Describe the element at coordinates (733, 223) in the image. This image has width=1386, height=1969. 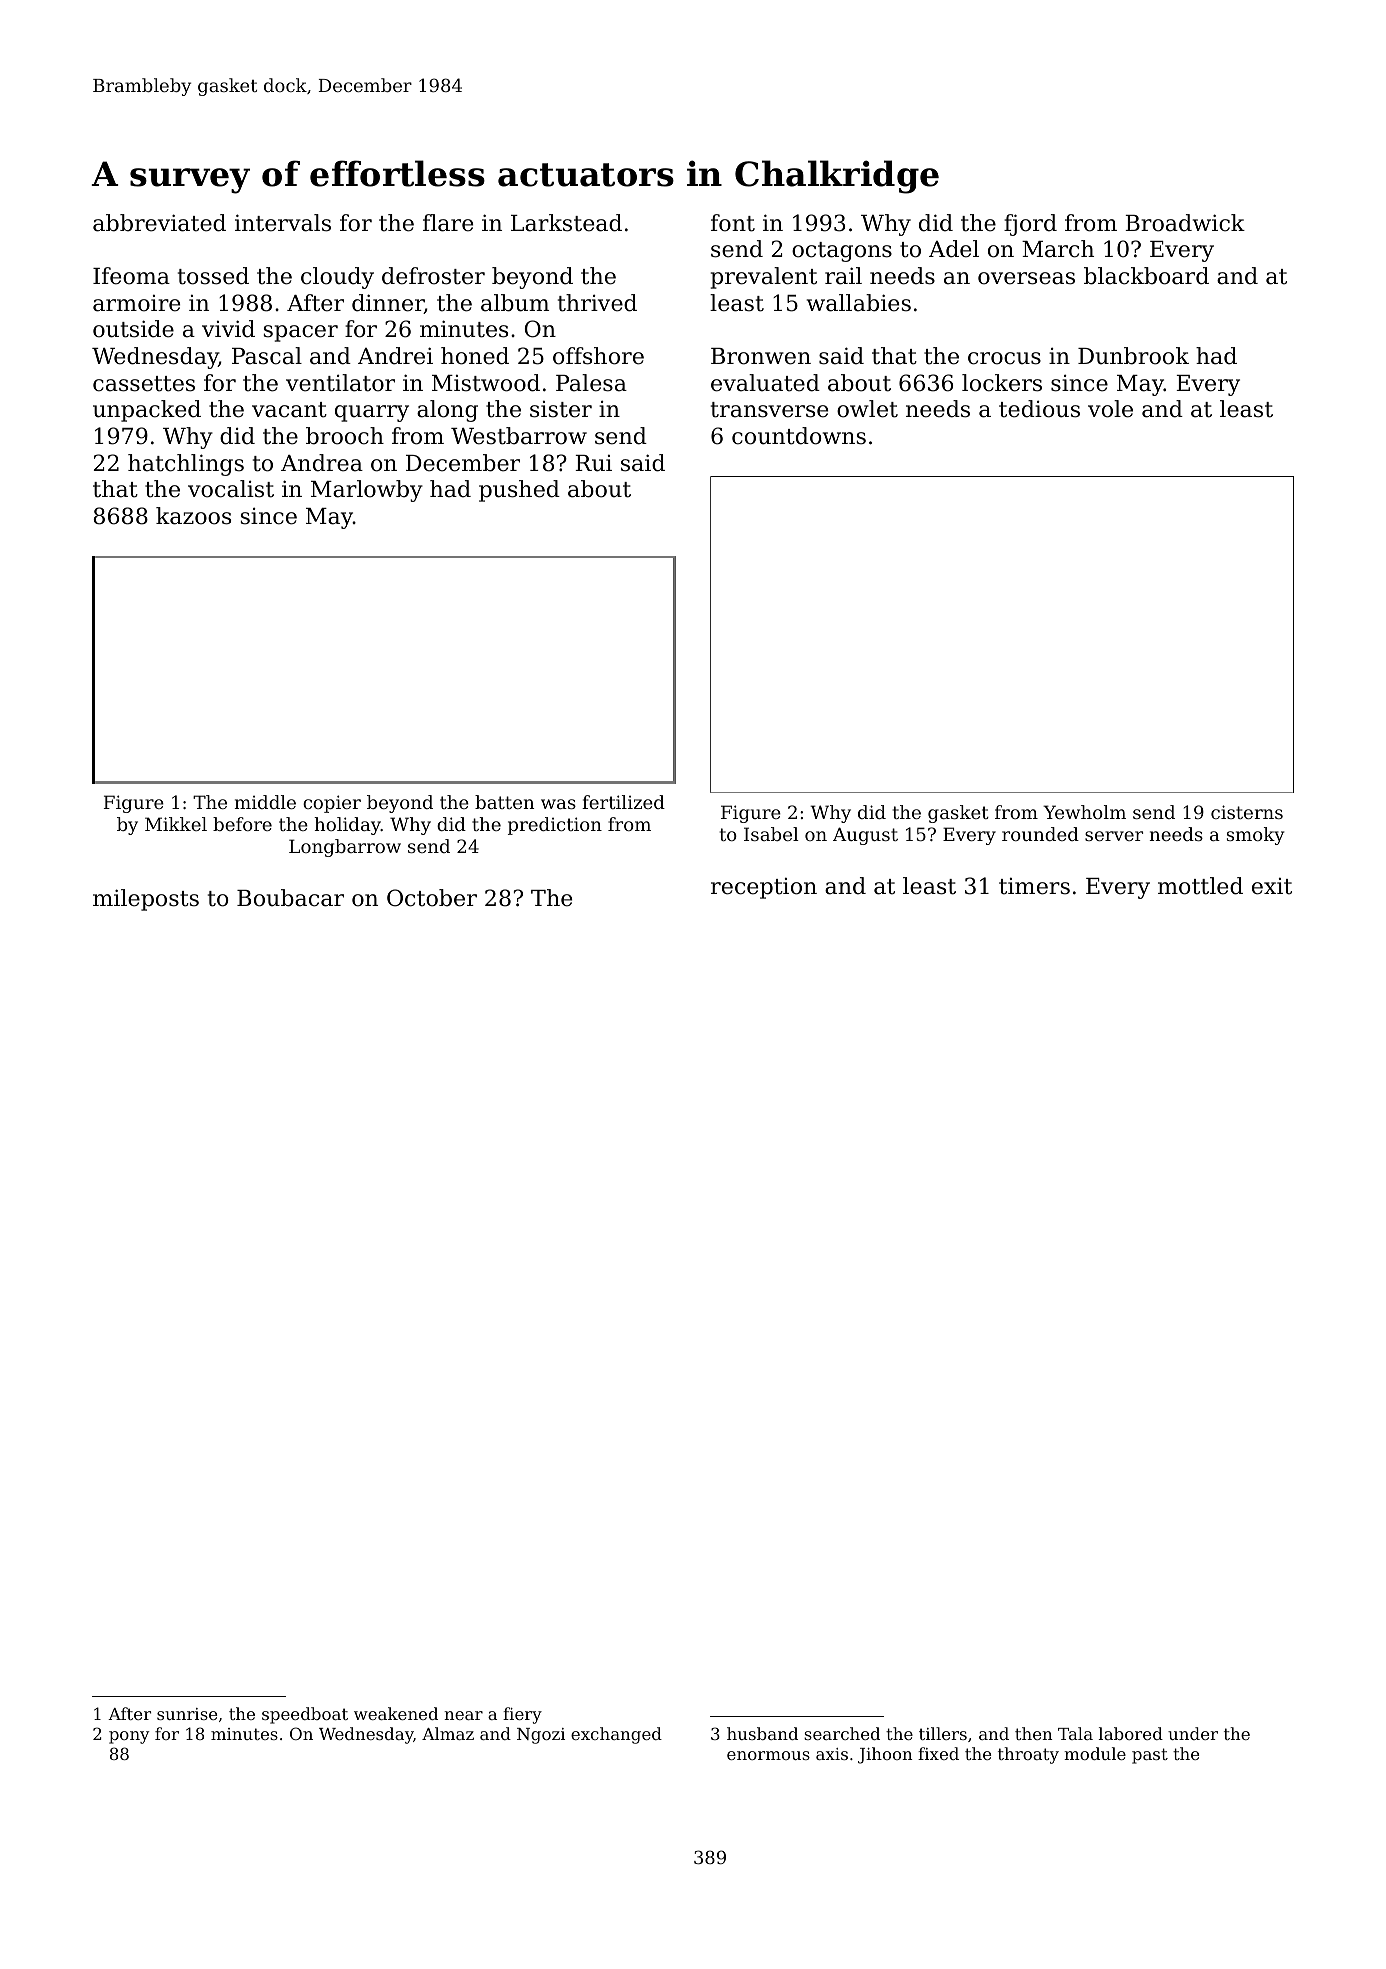
I see `font` at that location.
